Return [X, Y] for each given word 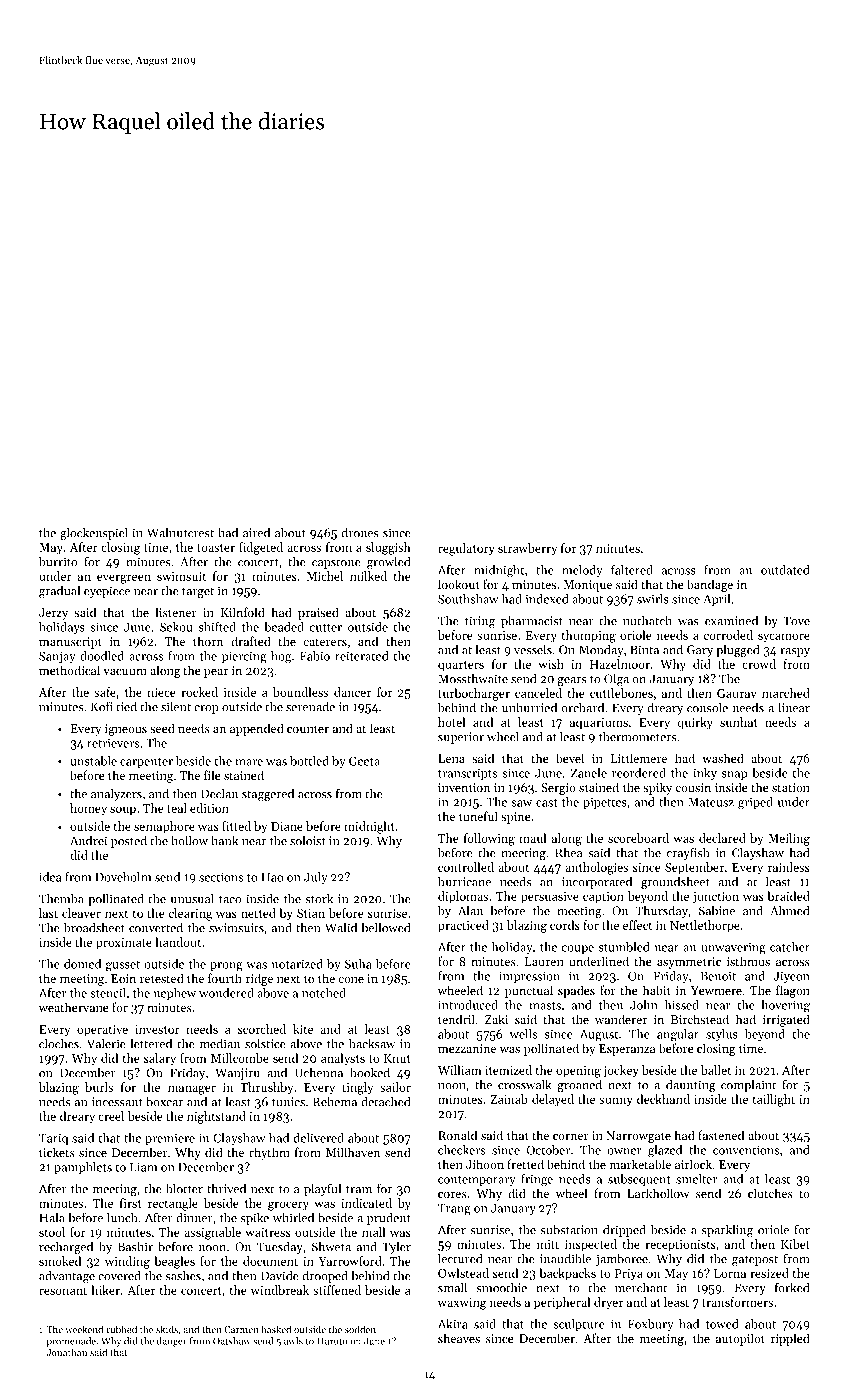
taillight [774, 1100]
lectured [460, 1259]
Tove [796, 621]
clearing [191, 914]
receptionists [681, 1246]
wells [523, 1034]
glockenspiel [94, 534]
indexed [547, 599]
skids [167, 1329]
